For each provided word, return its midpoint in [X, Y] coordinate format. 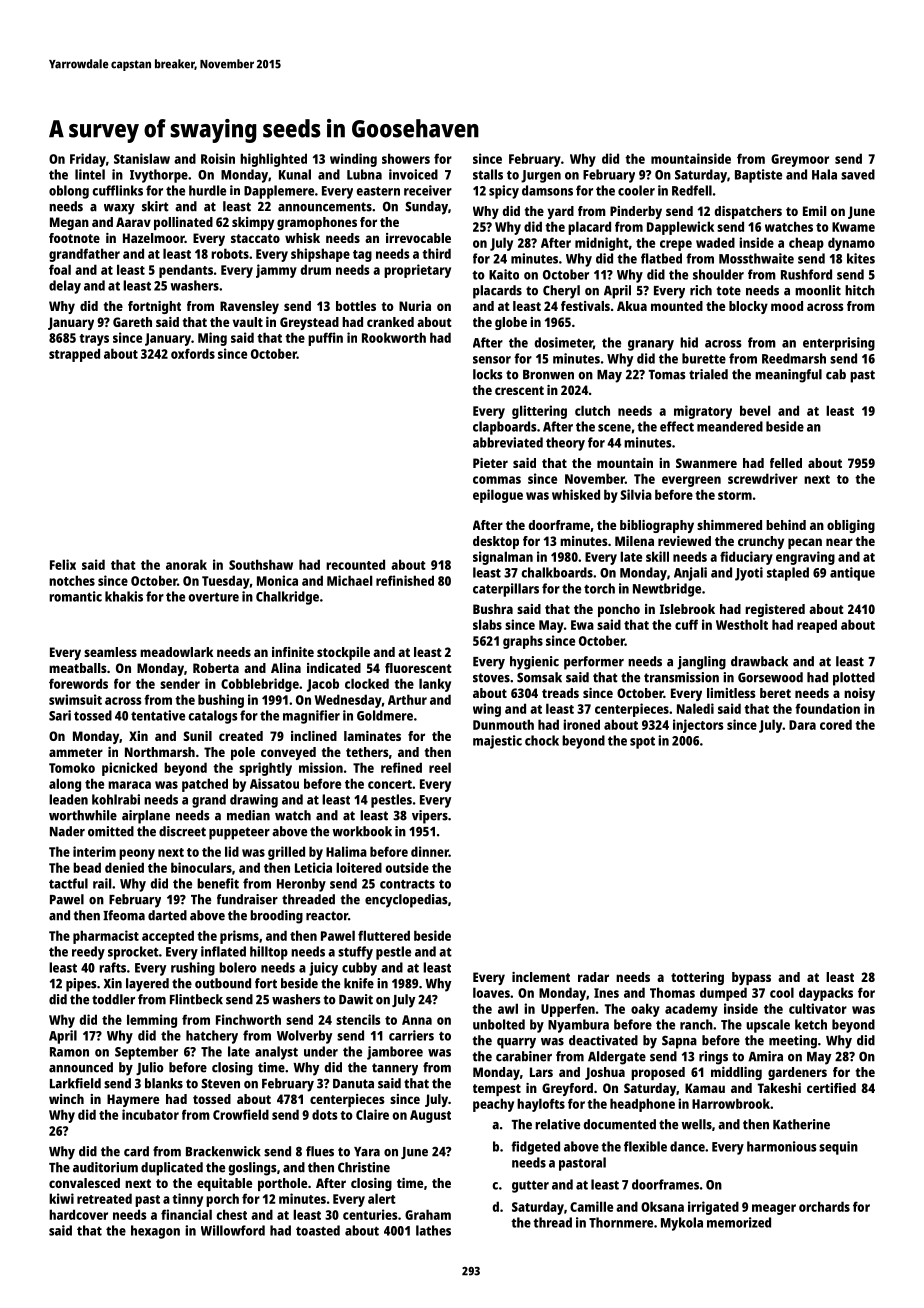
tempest [497, 1090]
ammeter [76, 752]
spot [642, 742]
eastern [378, 191]
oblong [69, 192]
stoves [491, 678]
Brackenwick [223, 1151]
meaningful [788, 376]
